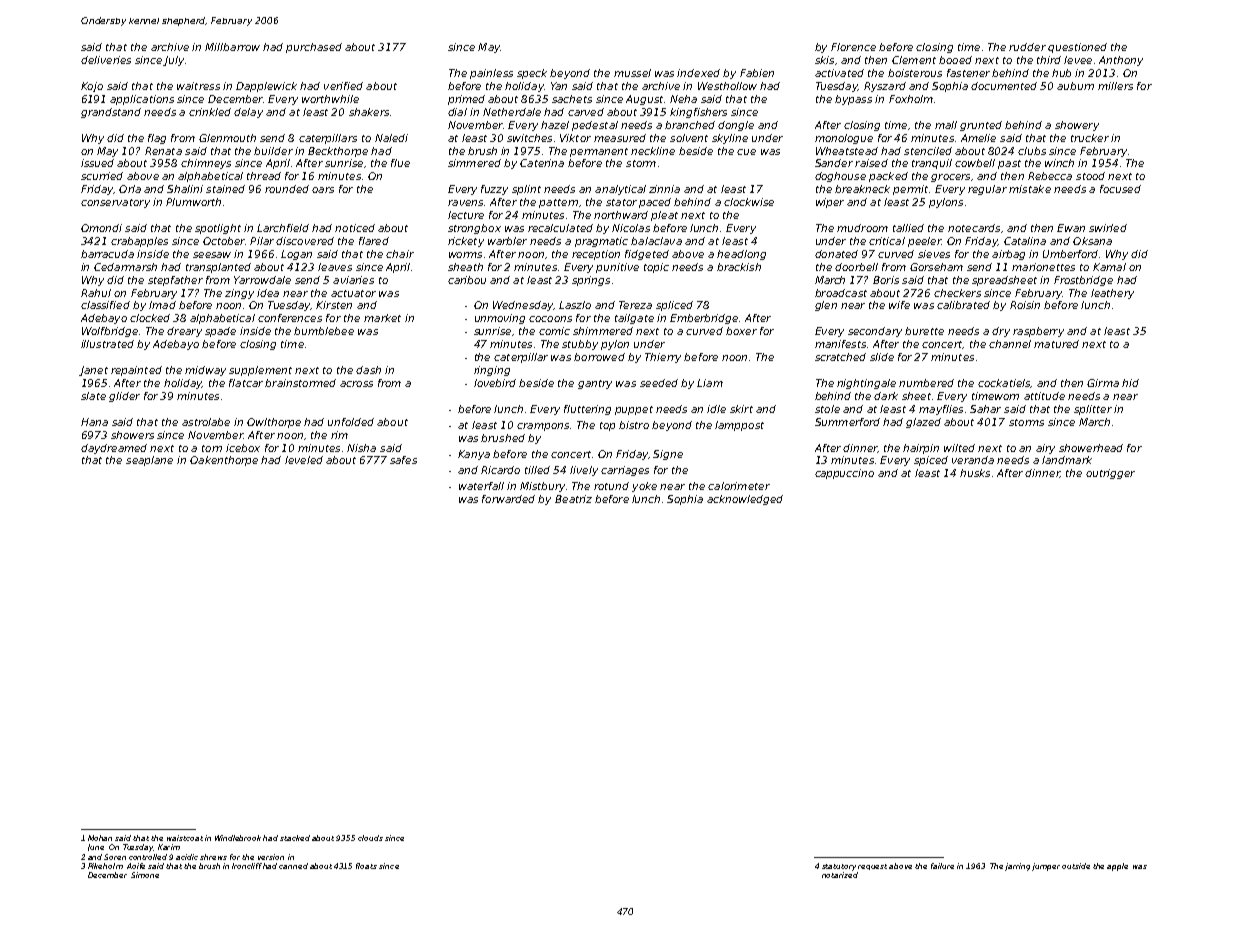 Image resolution: width=1233 pixels, height=952 pixels. I want to click on primed, so click(466, 100).
